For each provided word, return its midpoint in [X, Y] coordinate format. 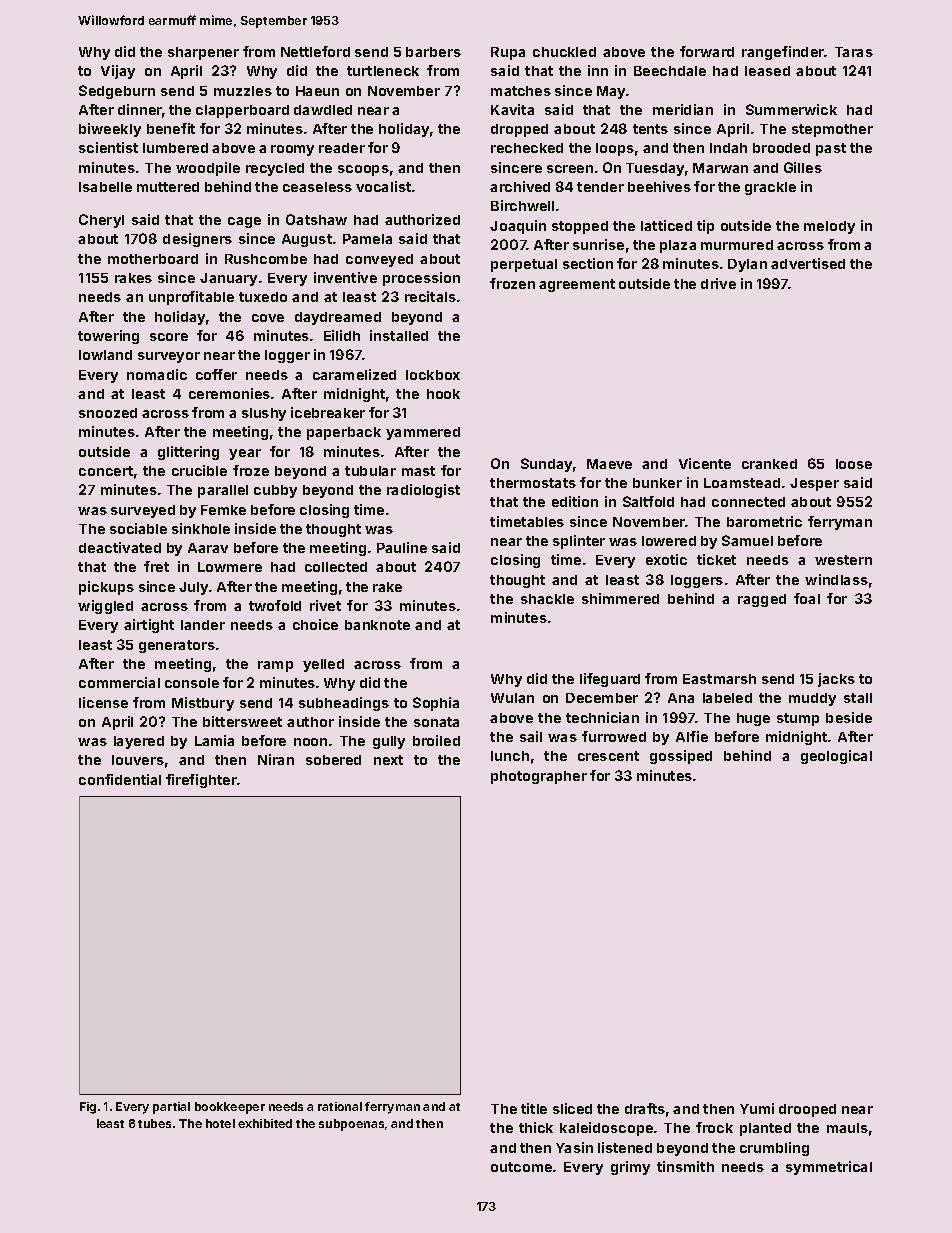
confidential [120, 779]
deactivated [120, 547]
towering [108, 337]
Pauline [402, 547]
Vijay [118, 72]
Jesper [814, 484]
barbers [433, 52]
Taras [854, 52]
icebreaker [328, 412]
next [388, 760]
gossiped [681, 757]
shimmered [620, 598]
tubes [154, 1123]
